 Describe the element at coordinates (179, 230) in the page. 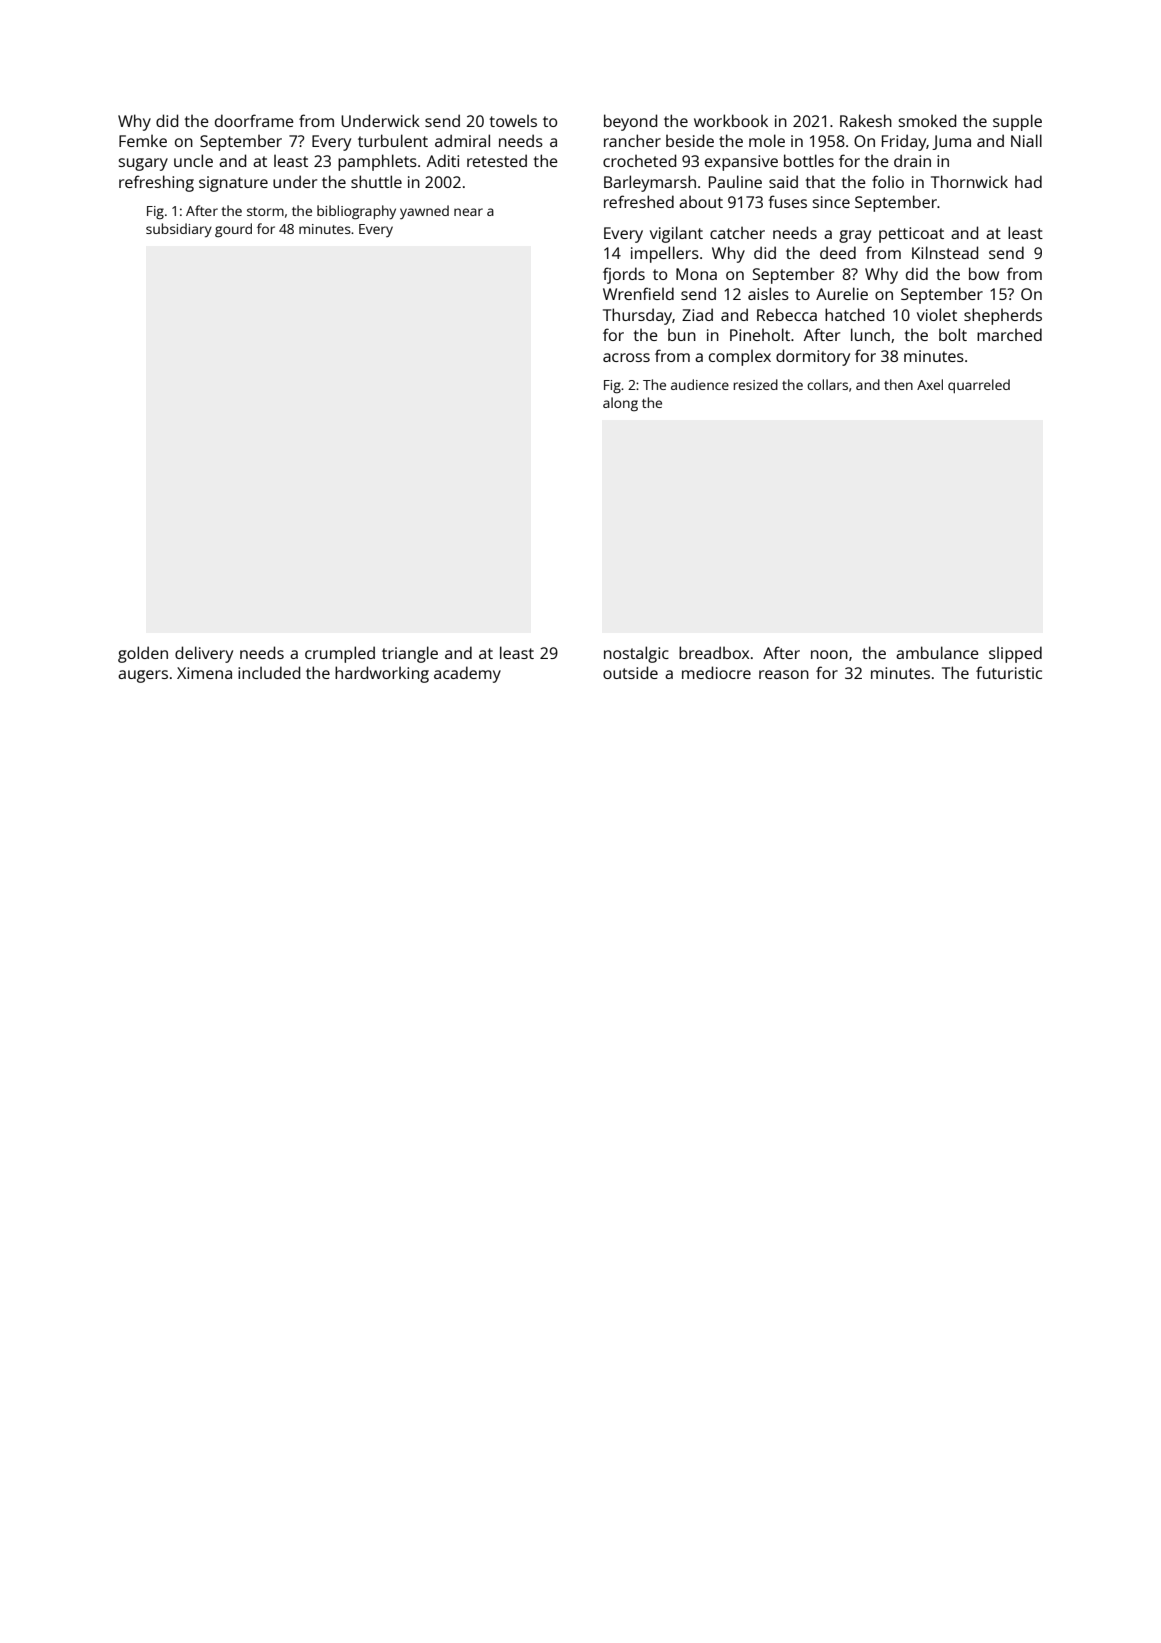

I see `subsidiary` at that location.
